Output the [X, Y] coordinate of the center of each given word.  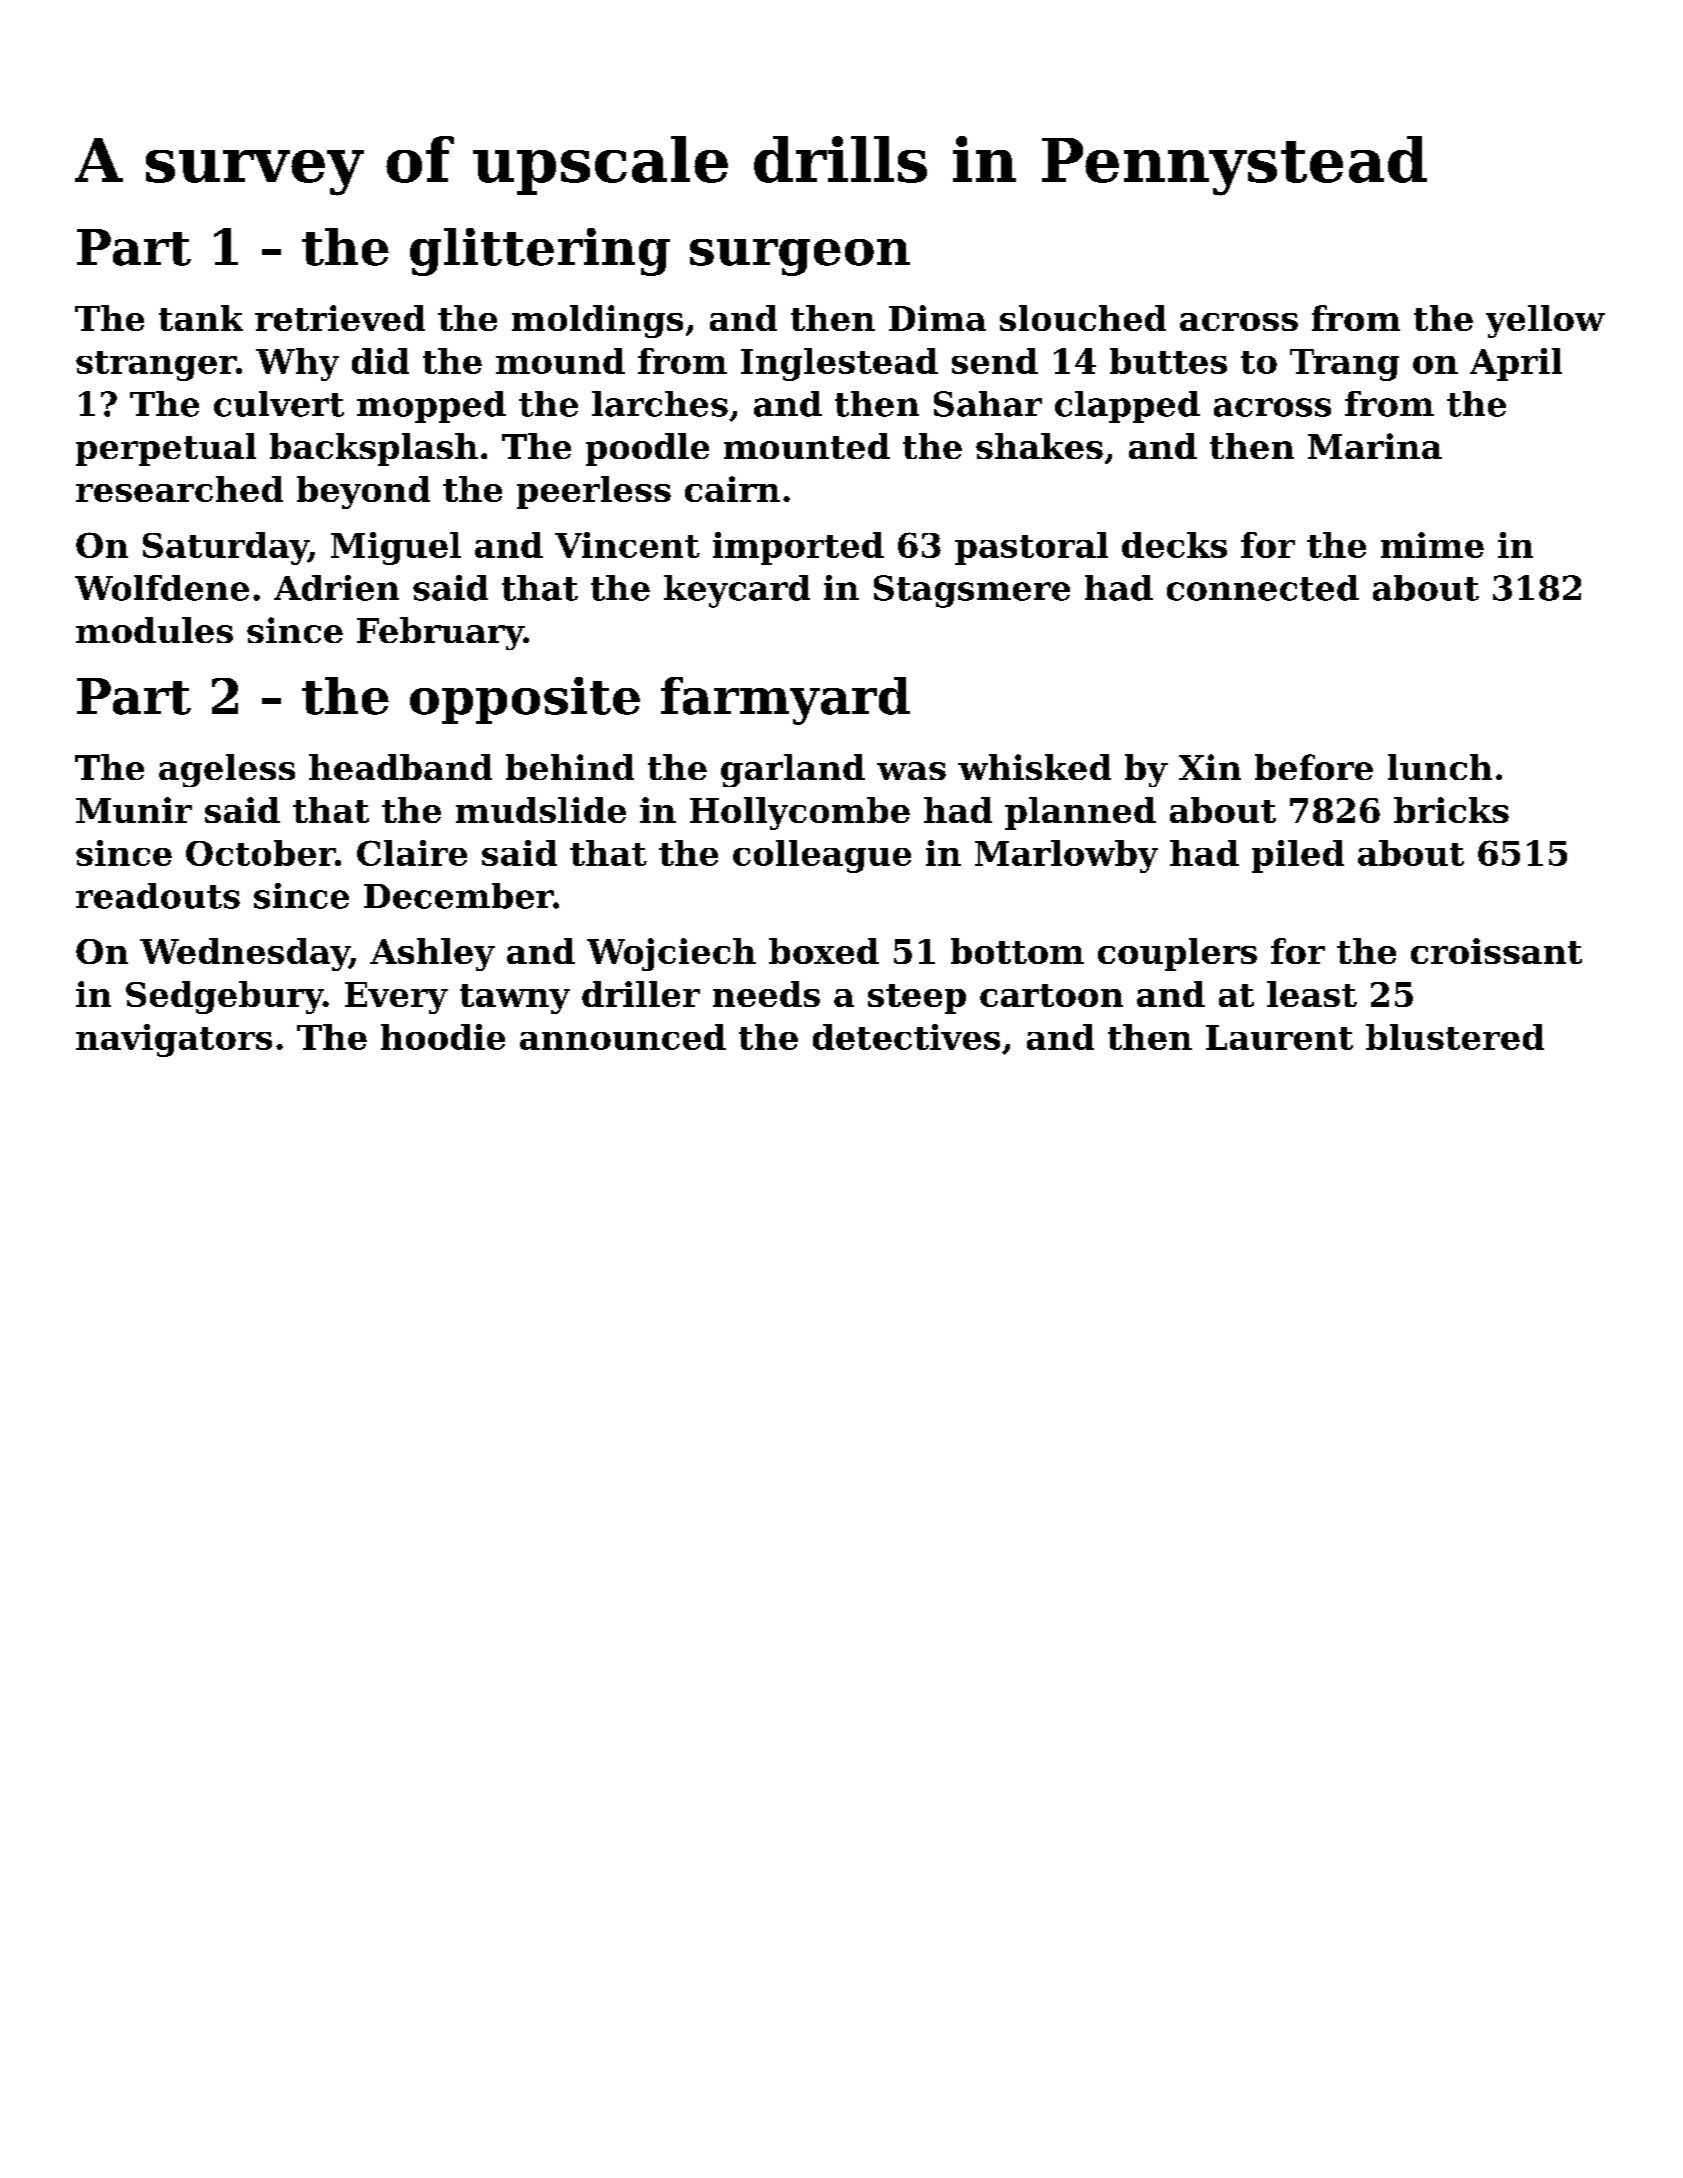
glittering [540, 252]
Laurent [1279, 1037]
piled [1298, 856]
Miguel [396, 548]
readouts [158, 896]
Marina [1375, 446]
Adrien [336, 588]
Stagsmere [972, 591]
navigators [174, 1040]
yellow [1545, 321]
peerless [594, 492]
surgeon [800, 257]
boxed [824, 951]
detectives [906, 1037]
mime [1432, 545]
